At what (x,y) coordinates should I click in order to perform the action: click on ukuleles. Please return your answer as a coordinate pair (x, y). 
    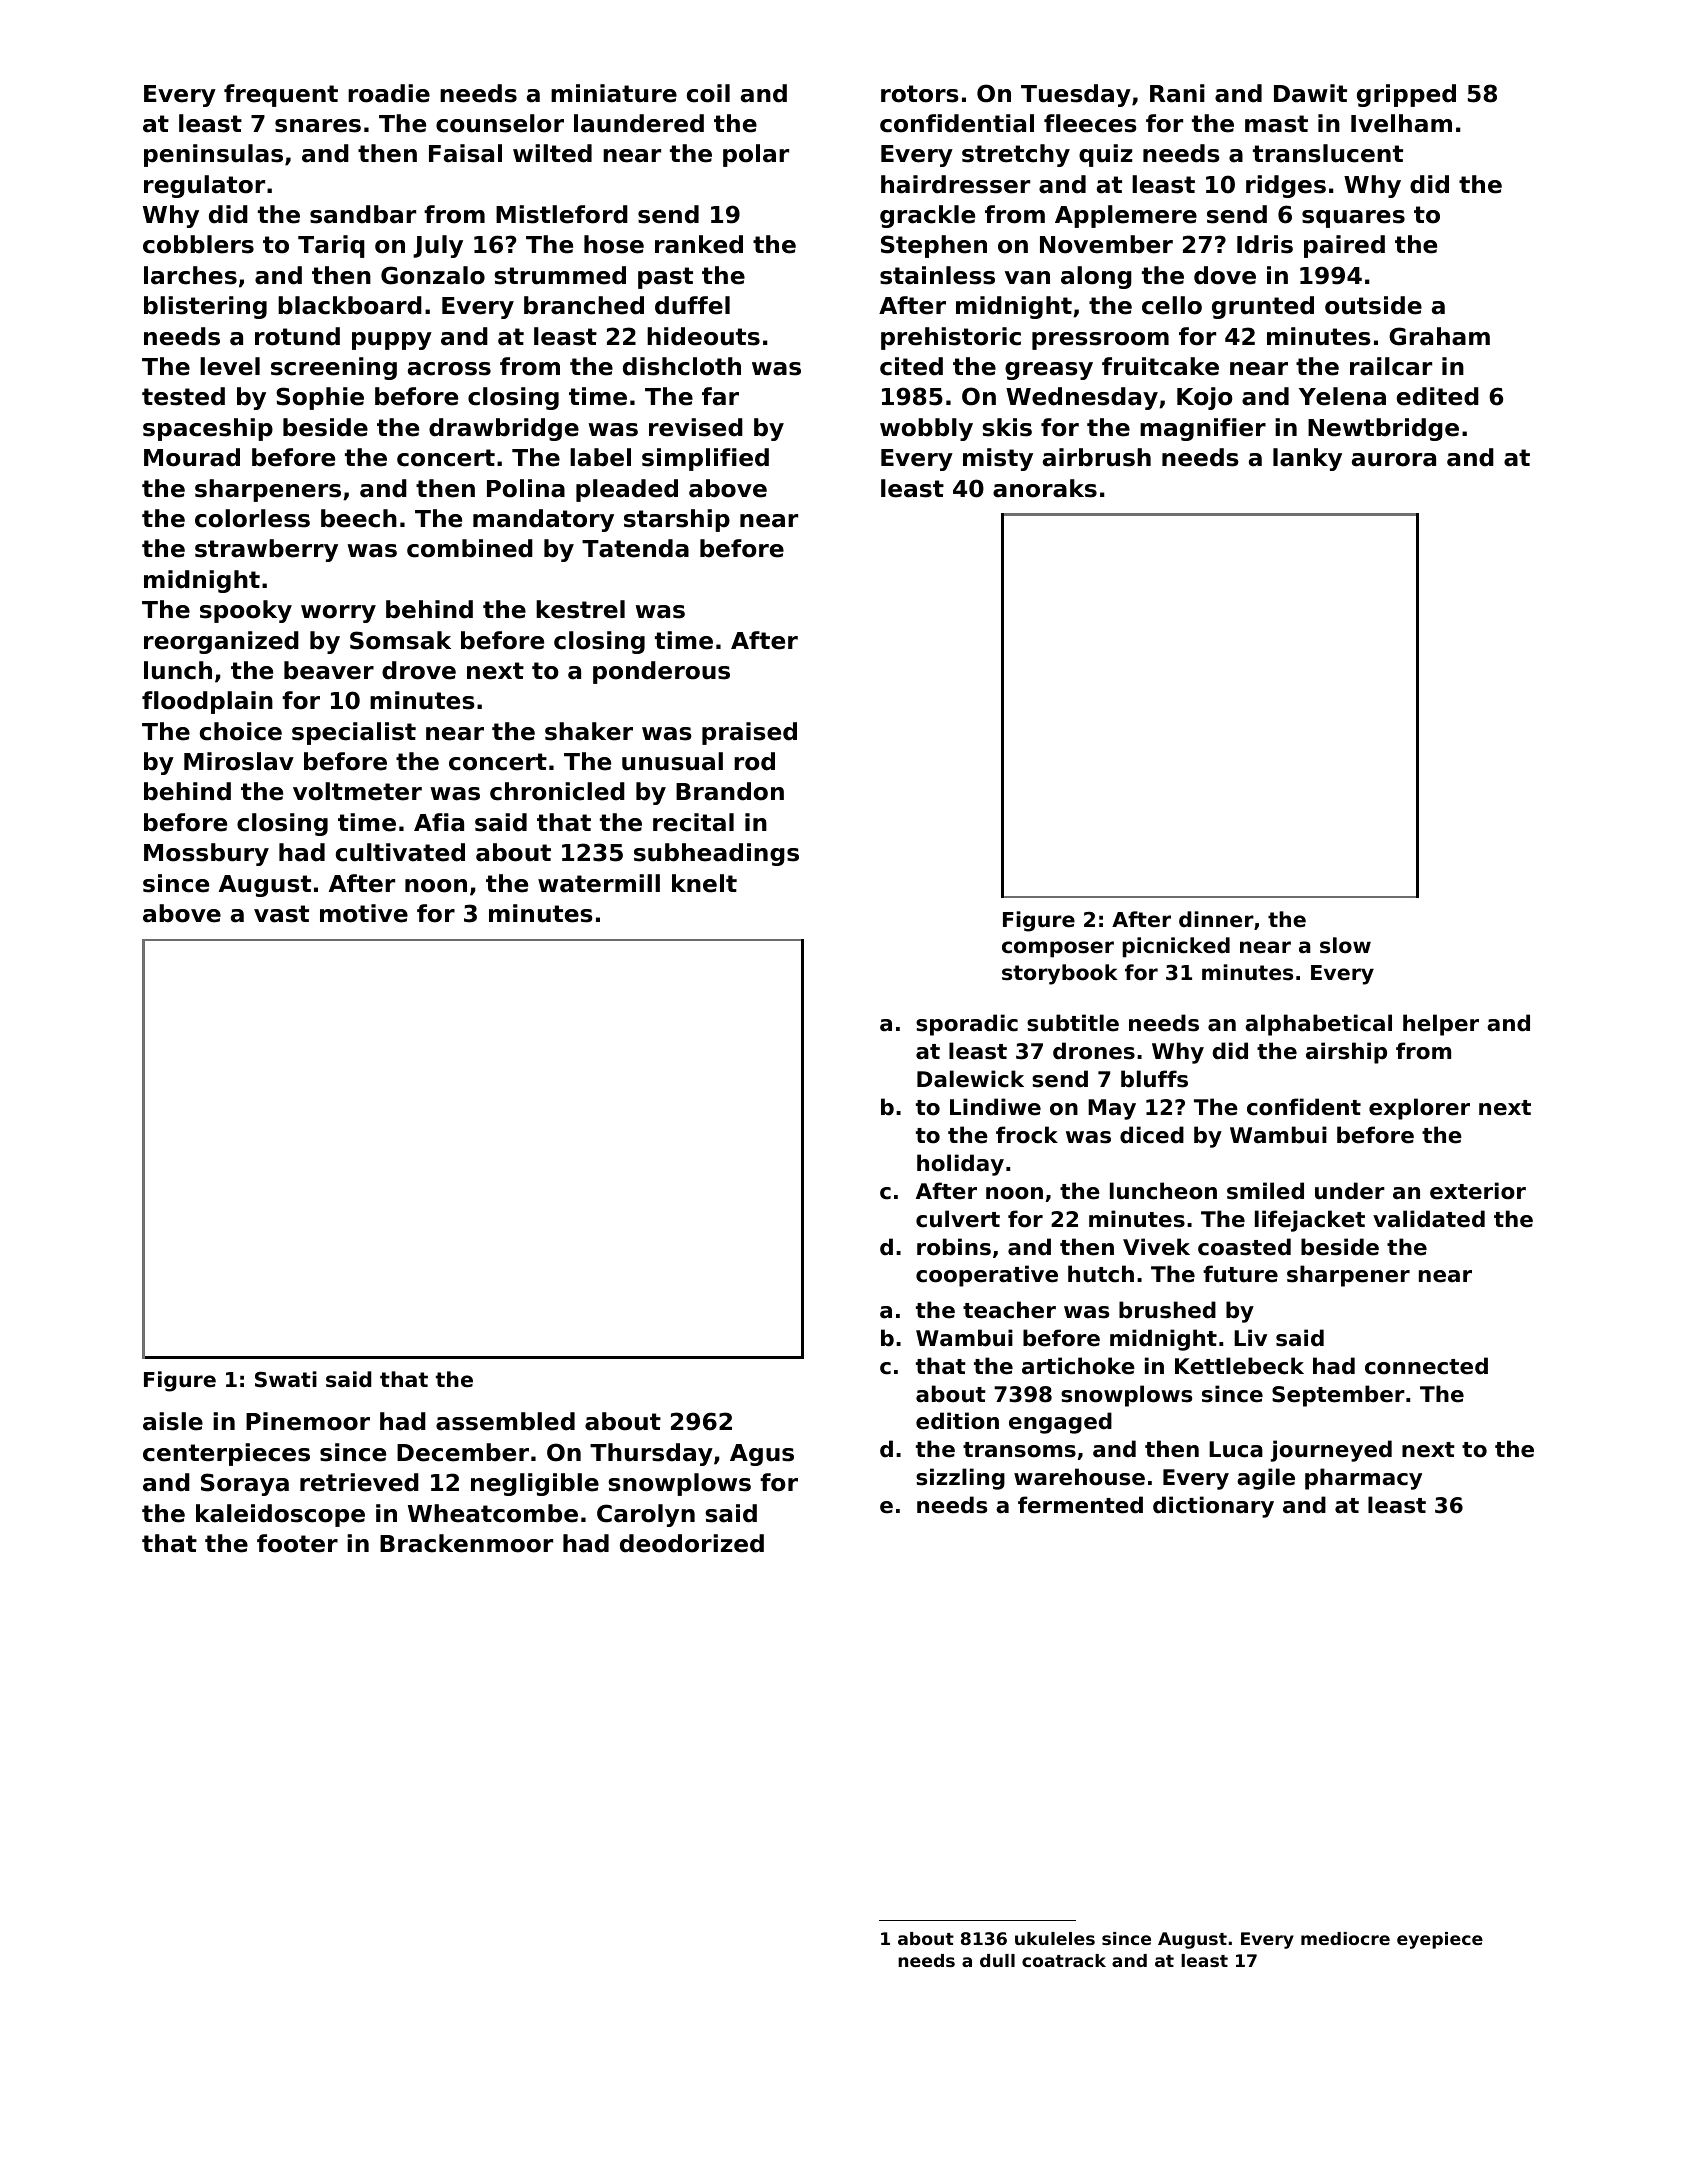
    Looking at the image, I should click on (1055, 1938).
